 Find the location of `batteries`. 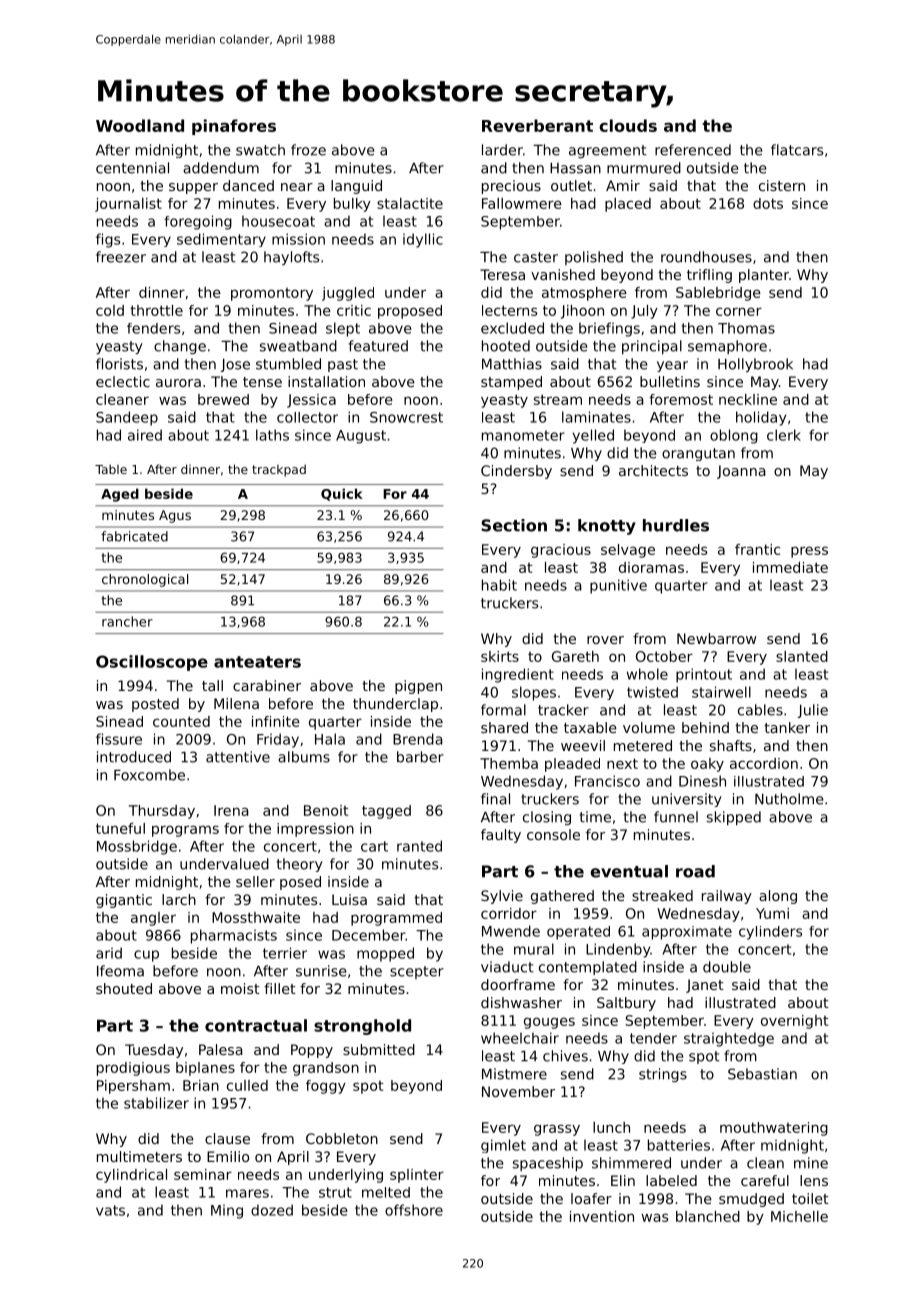

batteries is located at coordinates (679, 1145).
